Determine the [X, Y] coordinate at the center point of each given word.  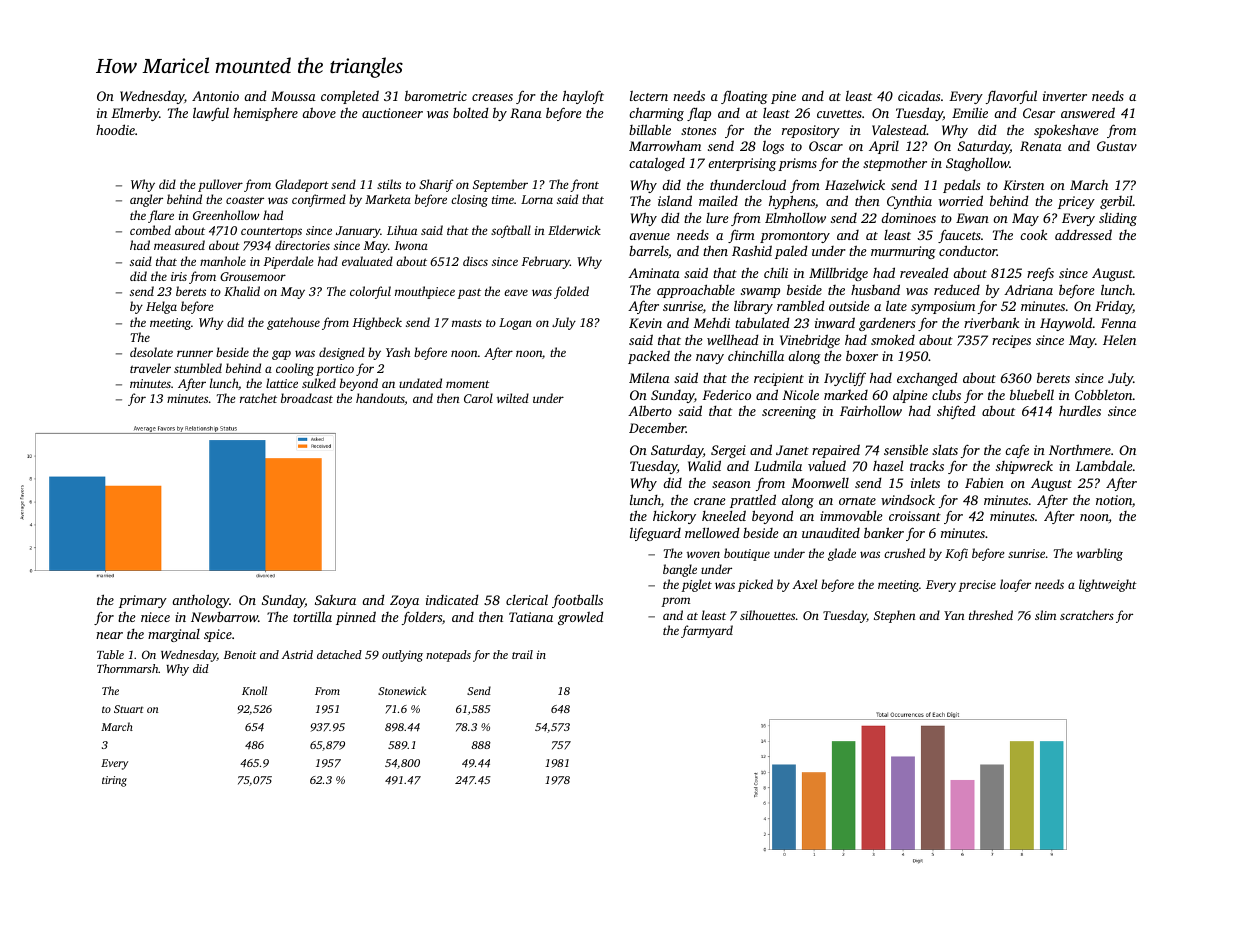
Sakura [335, 600]
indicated [452, 600]
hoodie [115, 129]
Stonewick [402, 690]
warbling [1100, 554]
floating [744, 97]
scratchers [1087, 615]
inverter [1065, 96]
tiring [114, 781]
